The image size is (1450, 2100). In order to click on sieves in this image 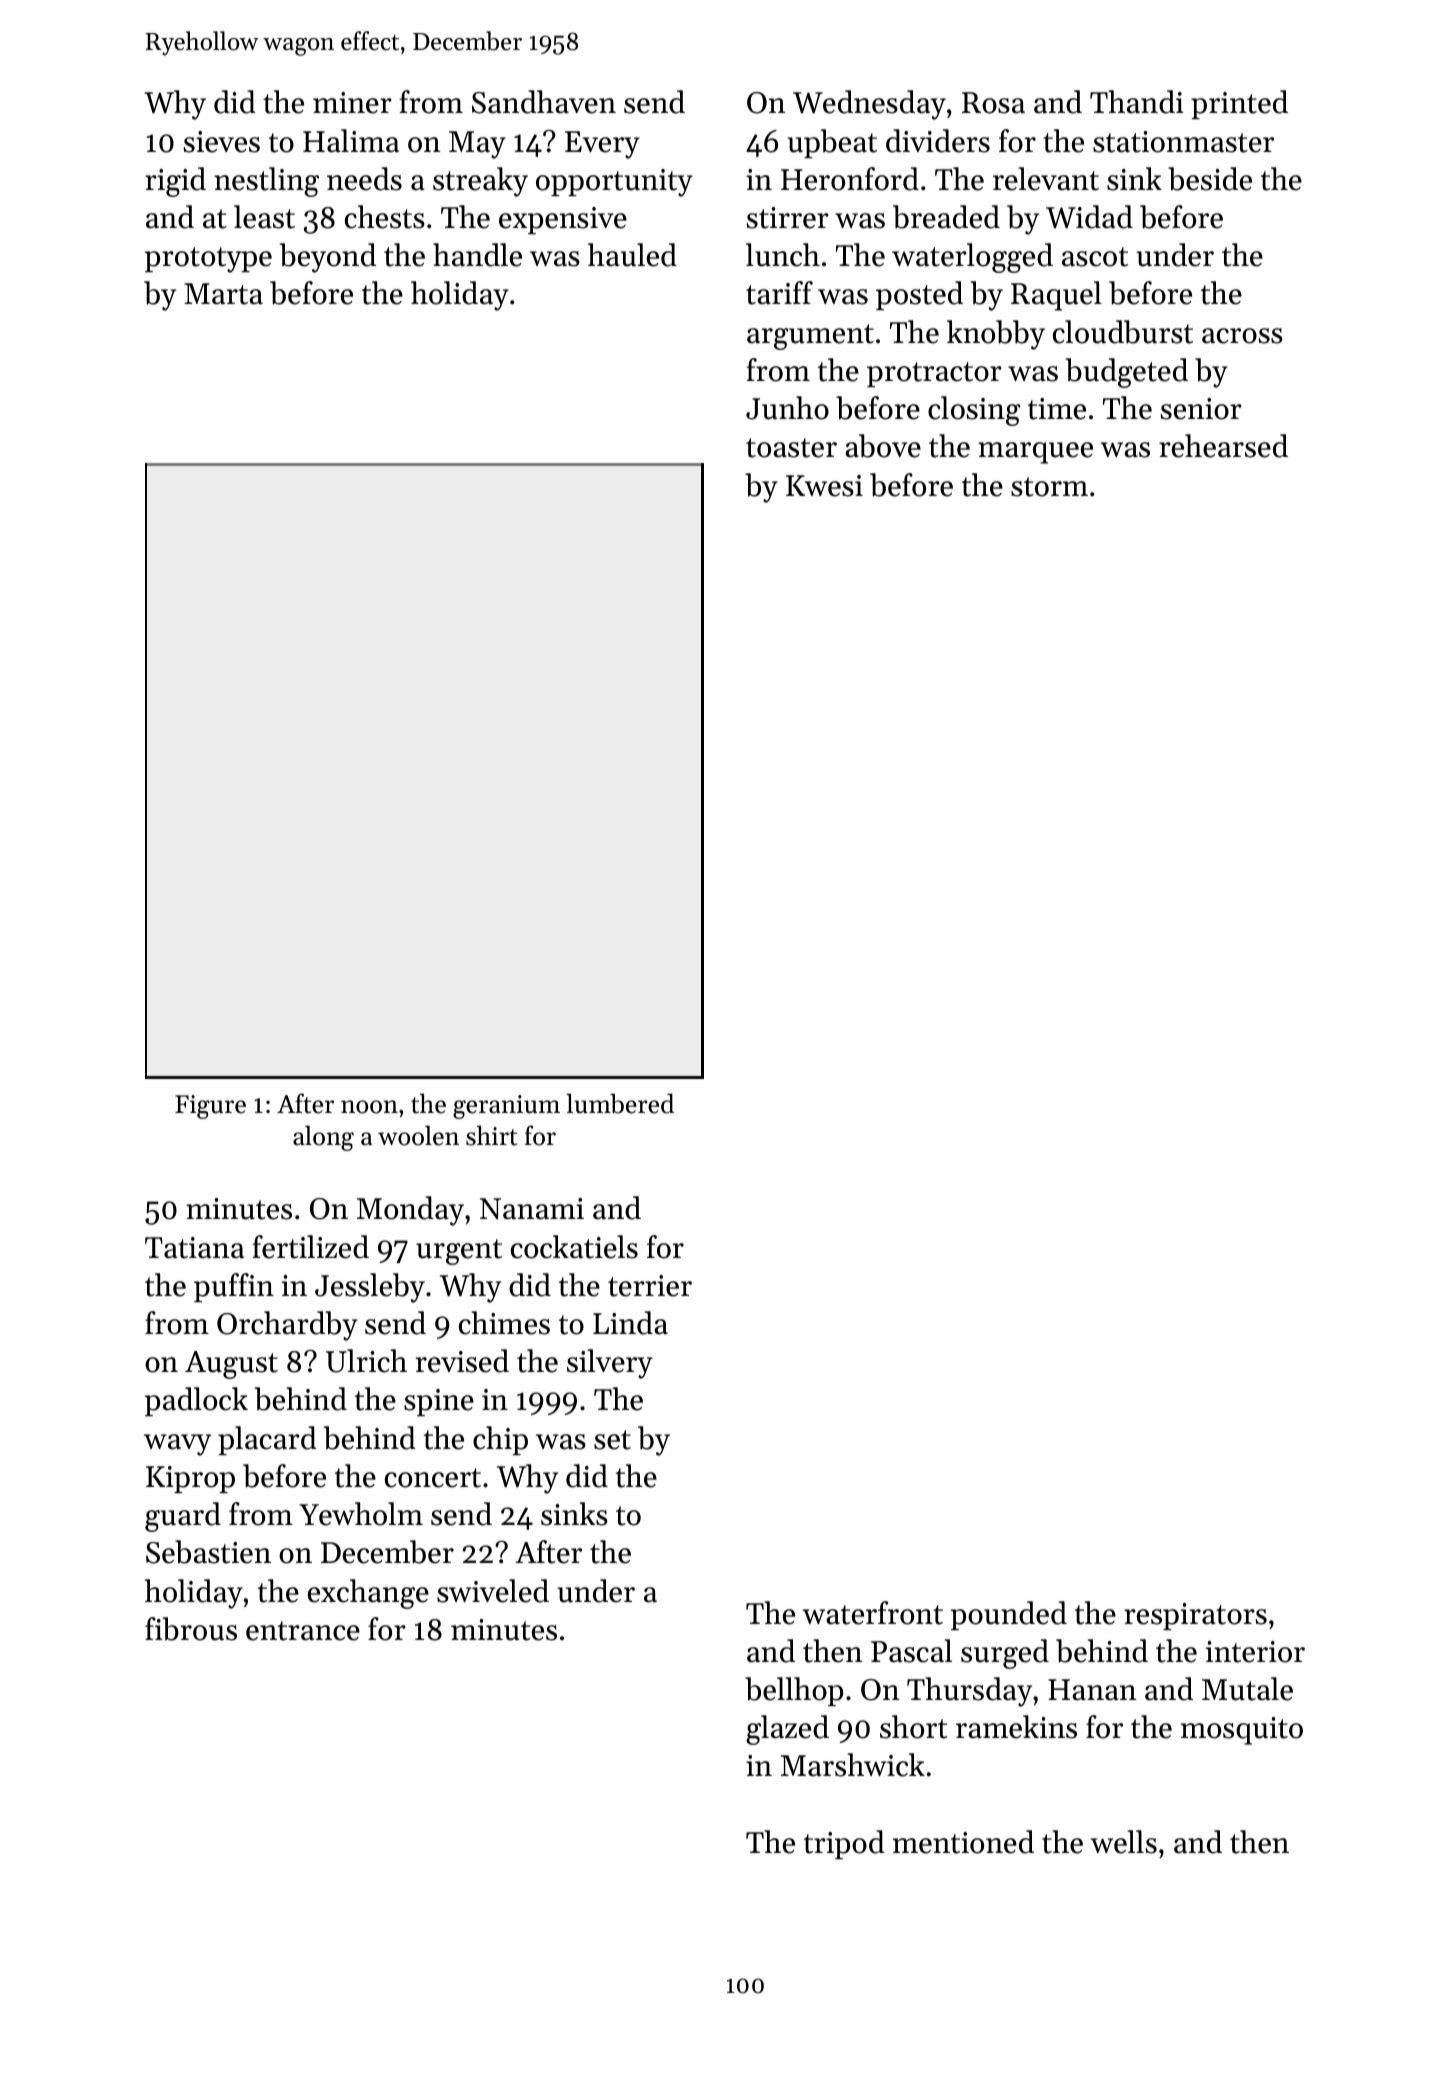, I will do `click(222, 142)`.
